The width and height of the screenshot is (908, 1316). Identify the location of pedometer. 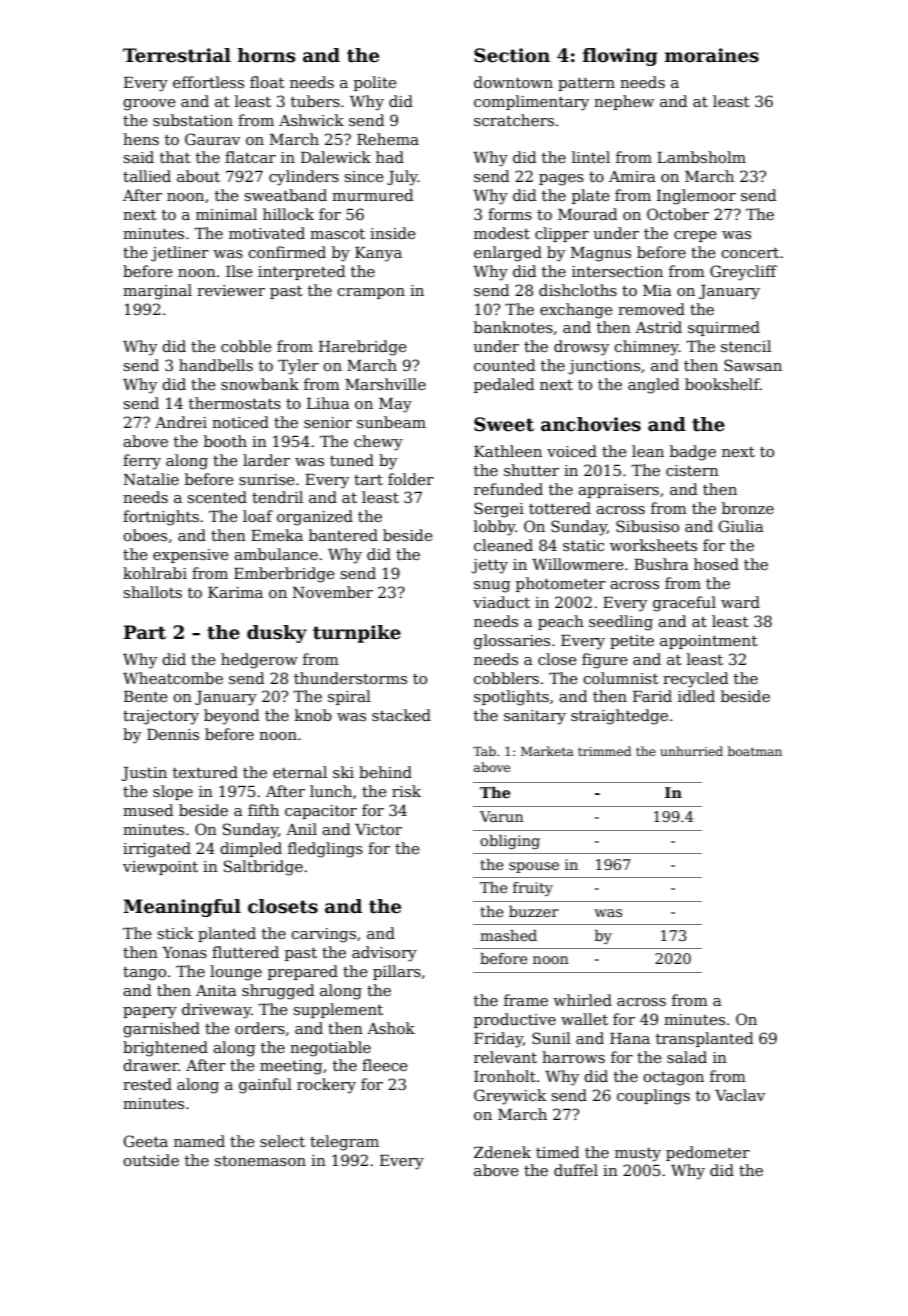
(708, 1153).
